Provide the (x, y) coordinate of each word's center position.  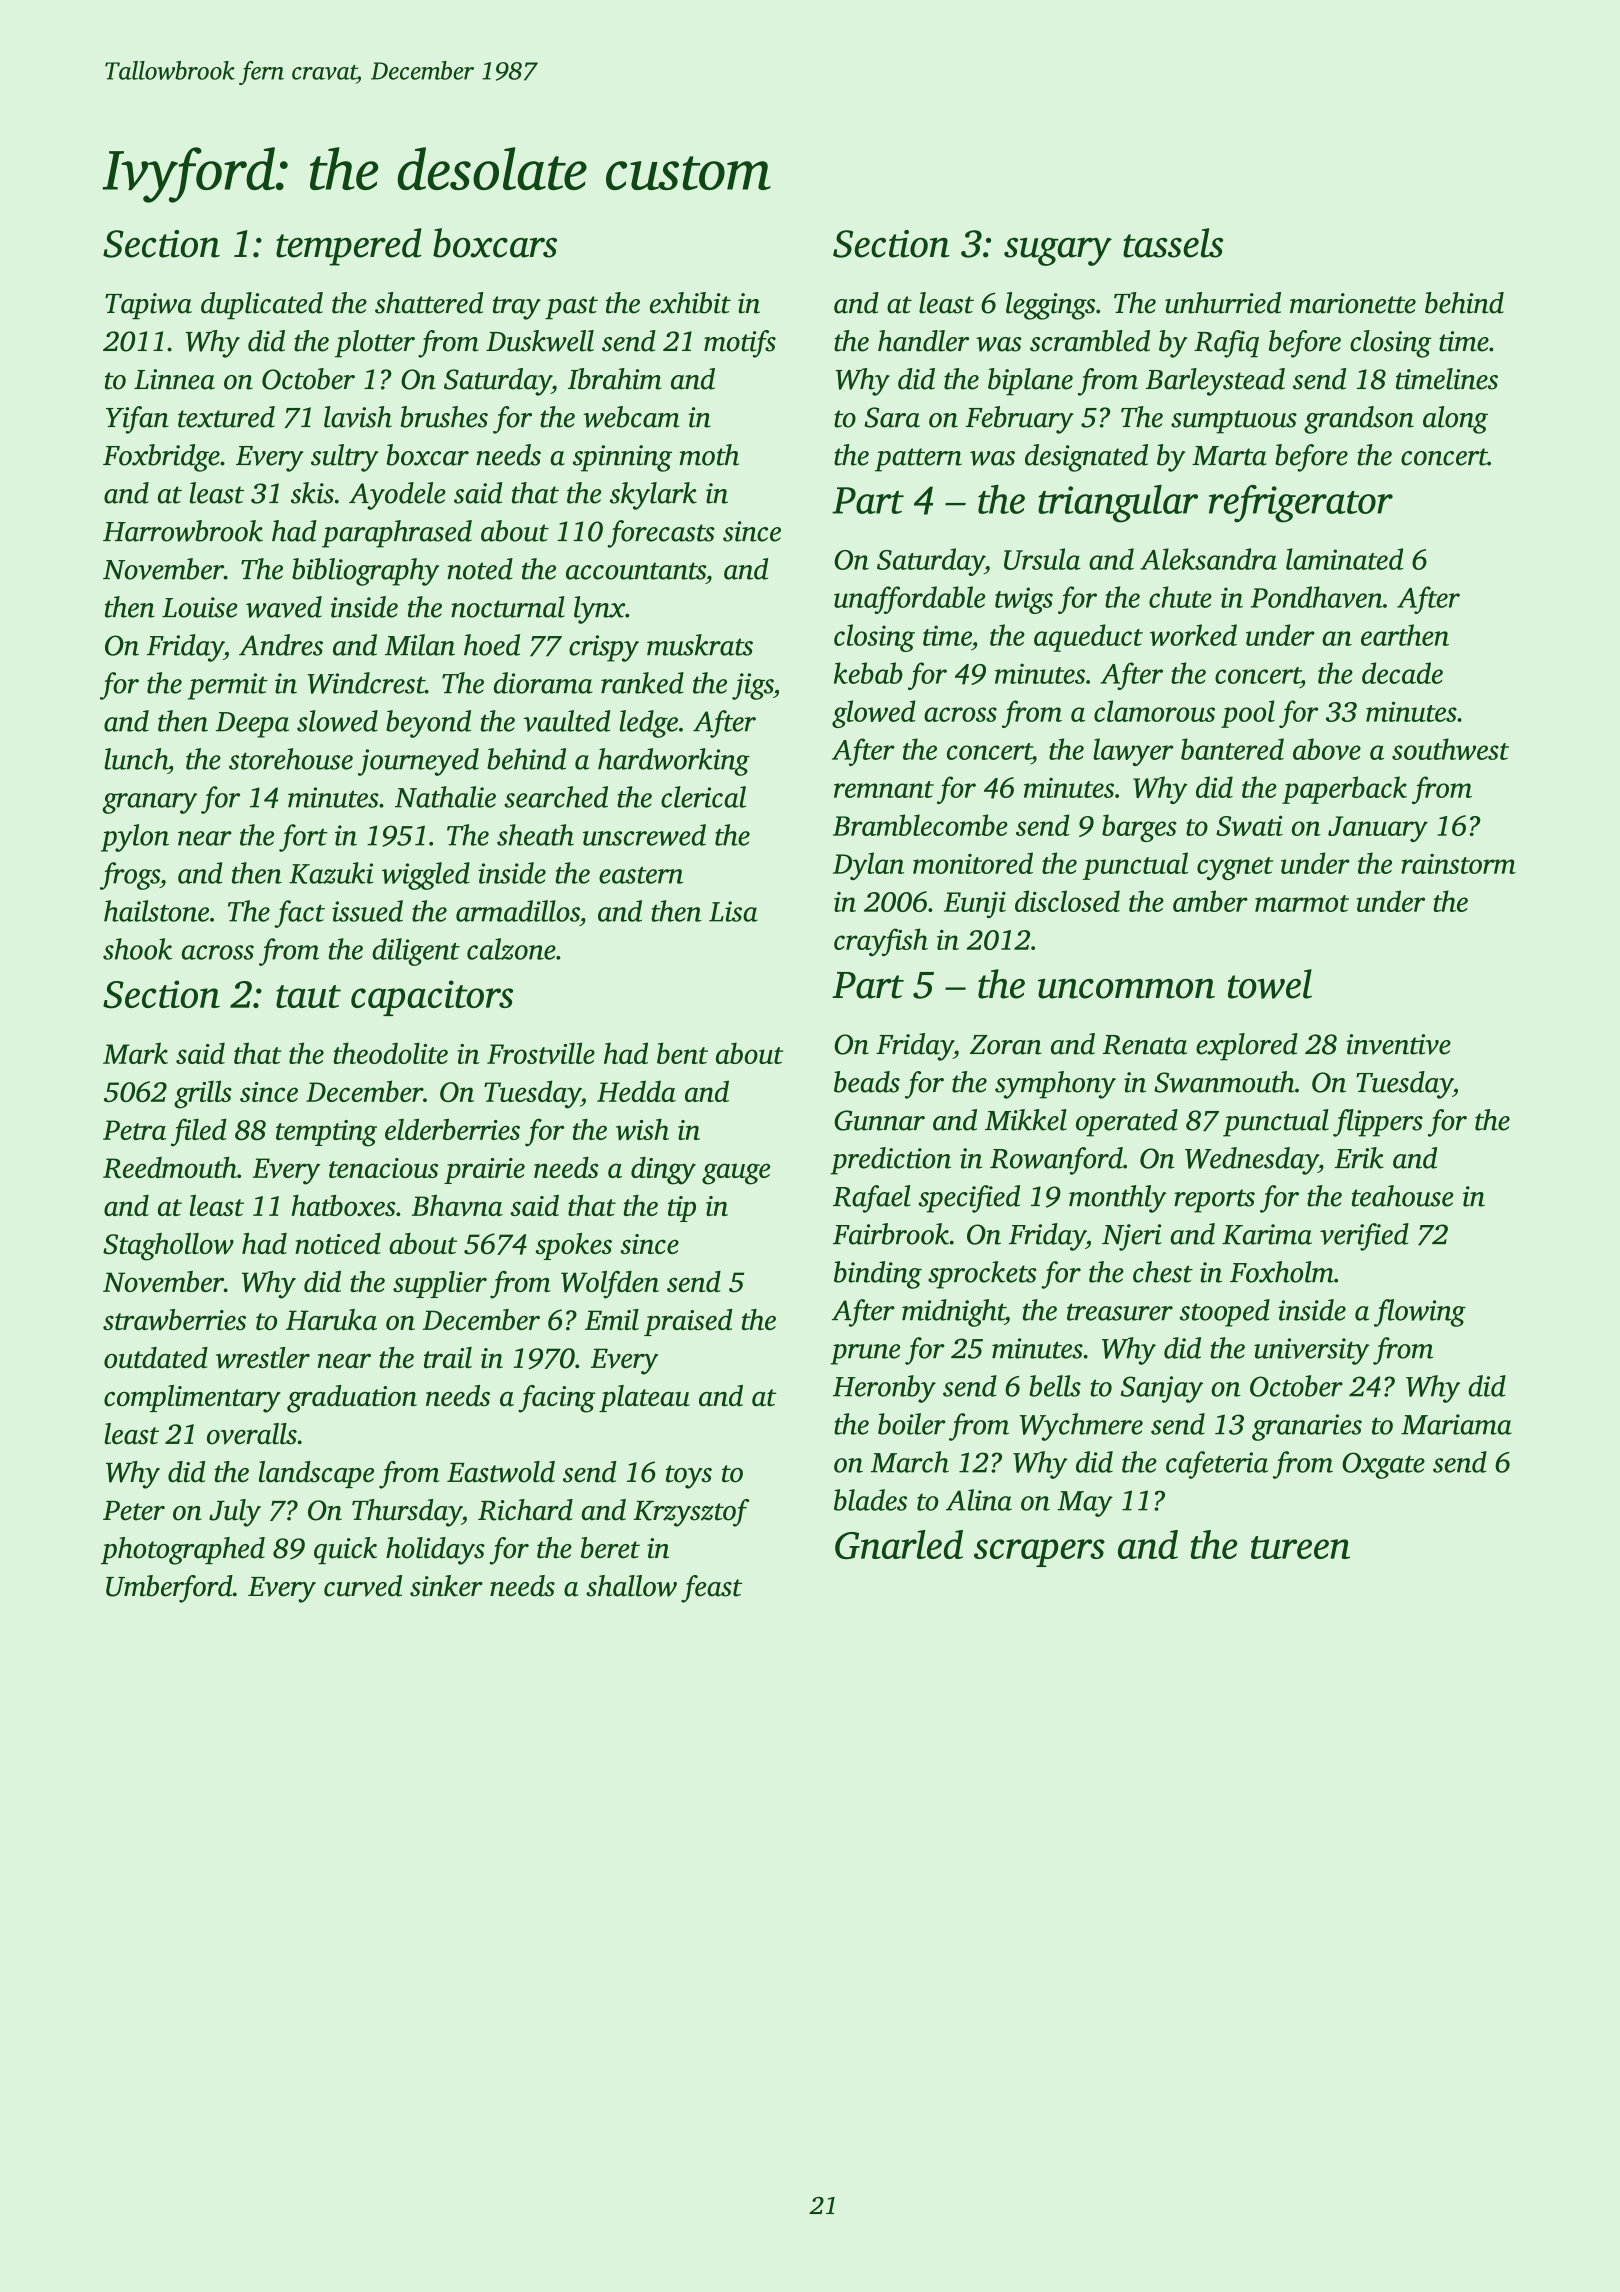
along (1455, 420)
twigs (1024, 600)
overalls (252, 1434)
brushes (444, 417)
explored (1247, 1047)
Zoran (1006, 1045)
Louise (199, 607)
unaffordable (909, 600)
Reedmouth (170, 1167)
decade (1402, 673)
